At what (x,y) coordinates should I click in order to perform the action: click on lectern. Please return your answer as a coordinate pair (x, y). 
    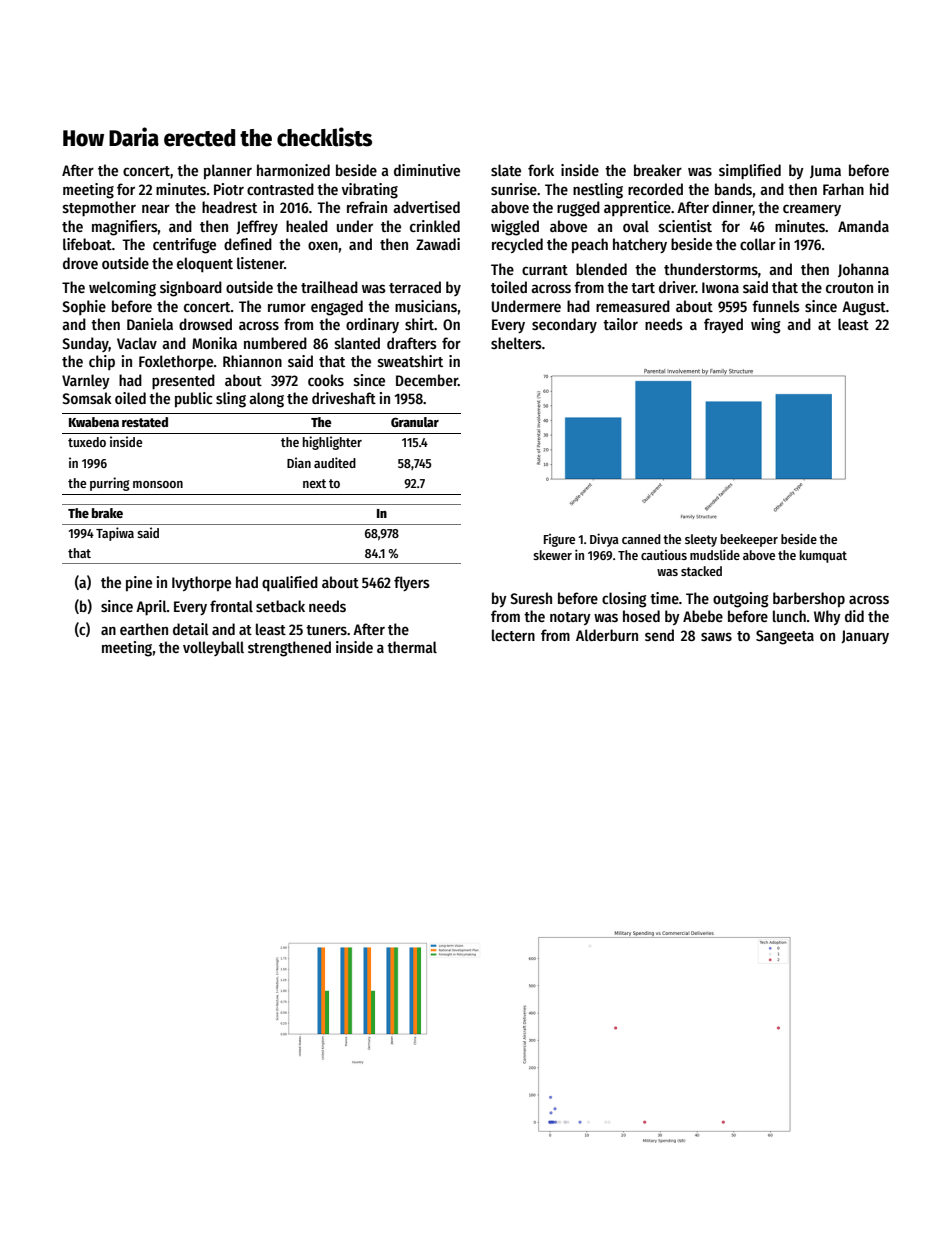
    Looking at the image, I should click on (513, 635).
